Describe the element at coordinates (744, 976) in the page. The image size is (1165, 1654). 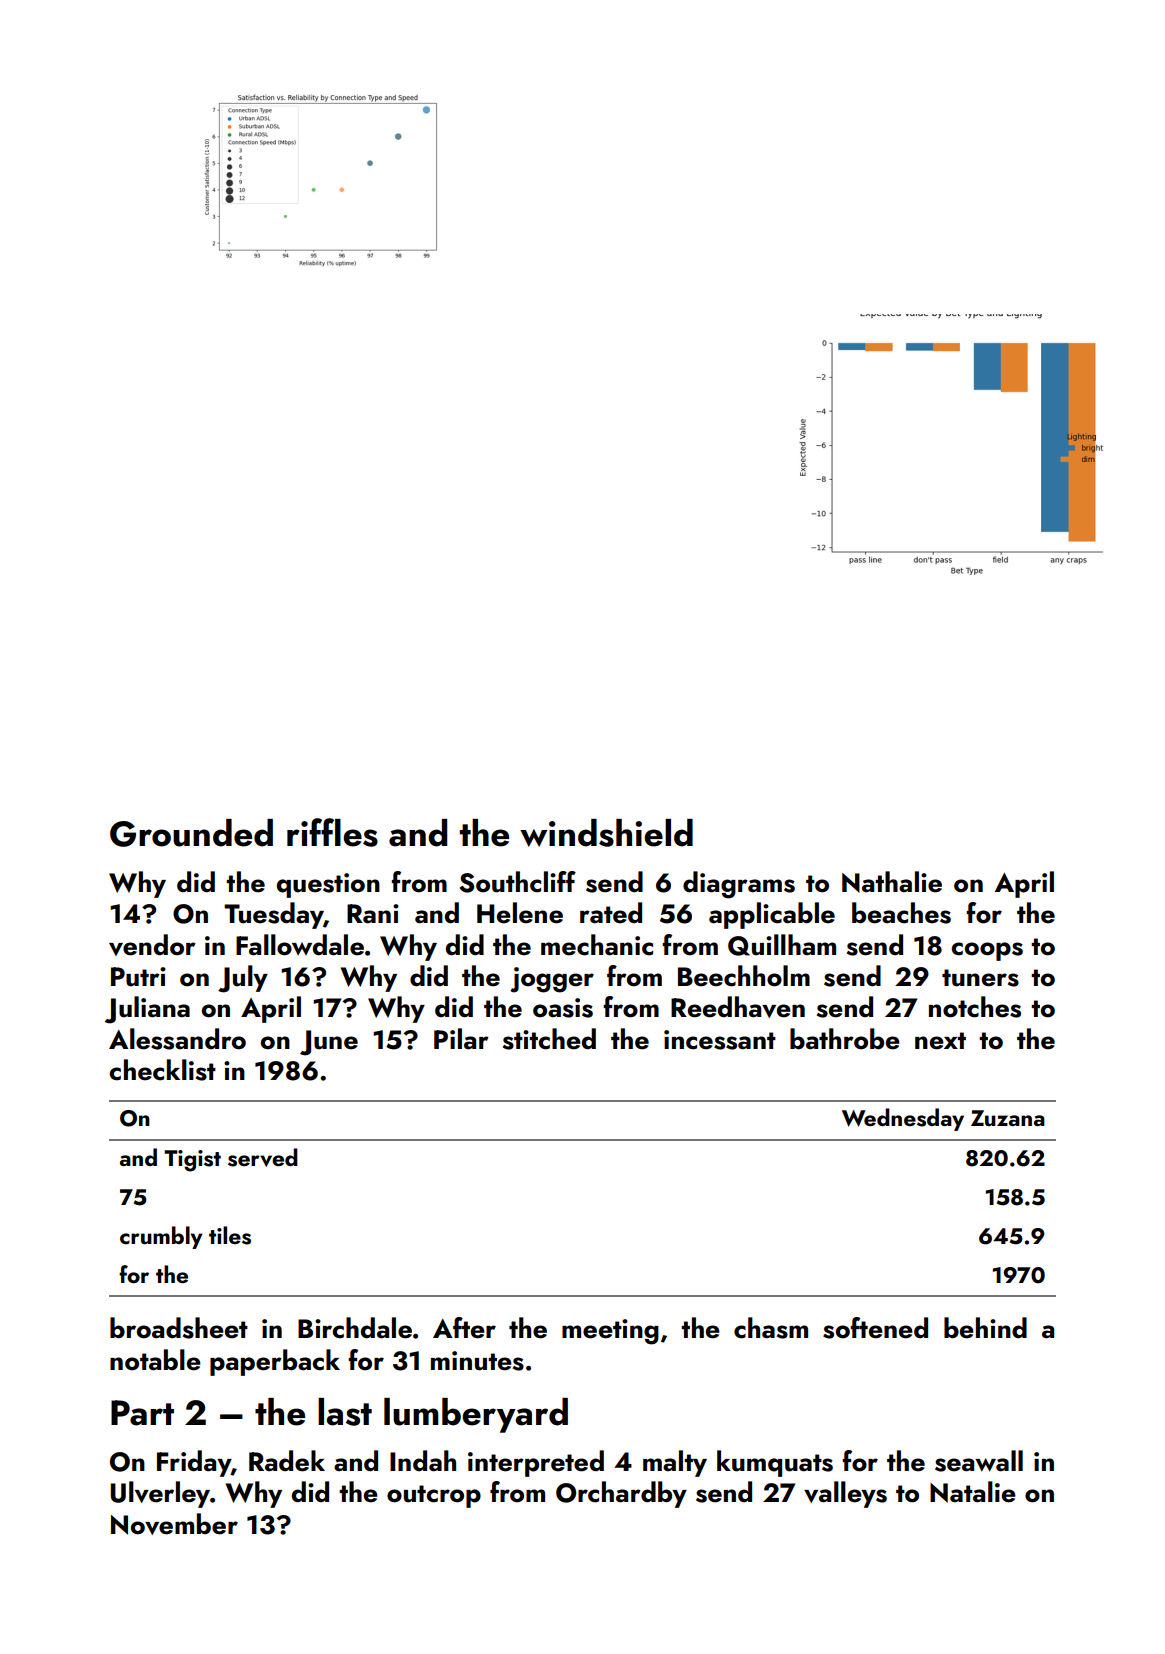
I see `Beechholm` at that location.
